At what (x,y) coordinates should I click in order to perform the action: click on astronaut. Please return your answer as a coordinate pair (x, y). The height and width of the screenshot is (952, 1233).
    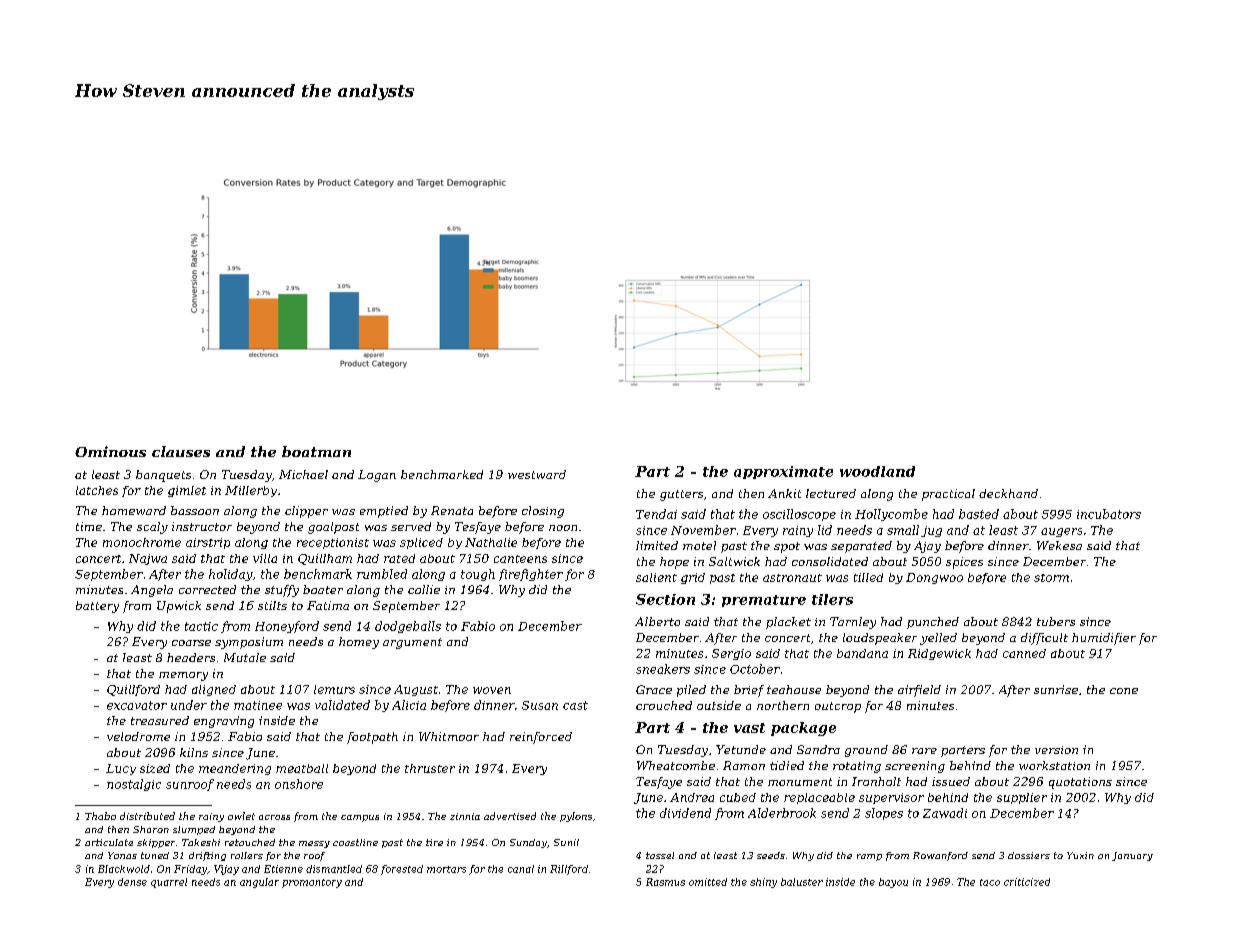
    Looking at the image, I should click on (792, 578).
